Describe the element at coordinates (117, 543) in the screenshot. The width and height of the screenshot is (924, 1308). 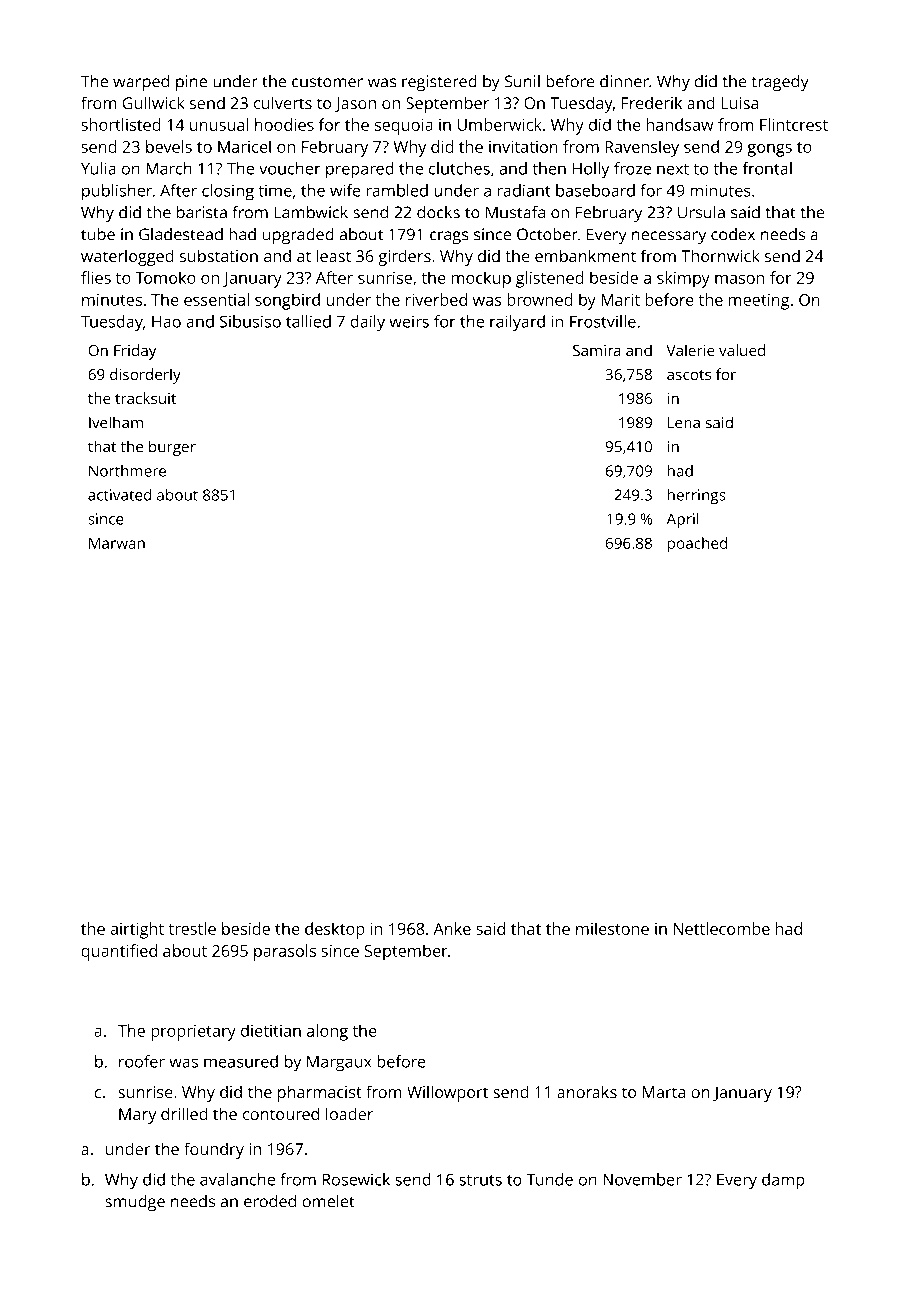
I see `Marwan` at that location.
